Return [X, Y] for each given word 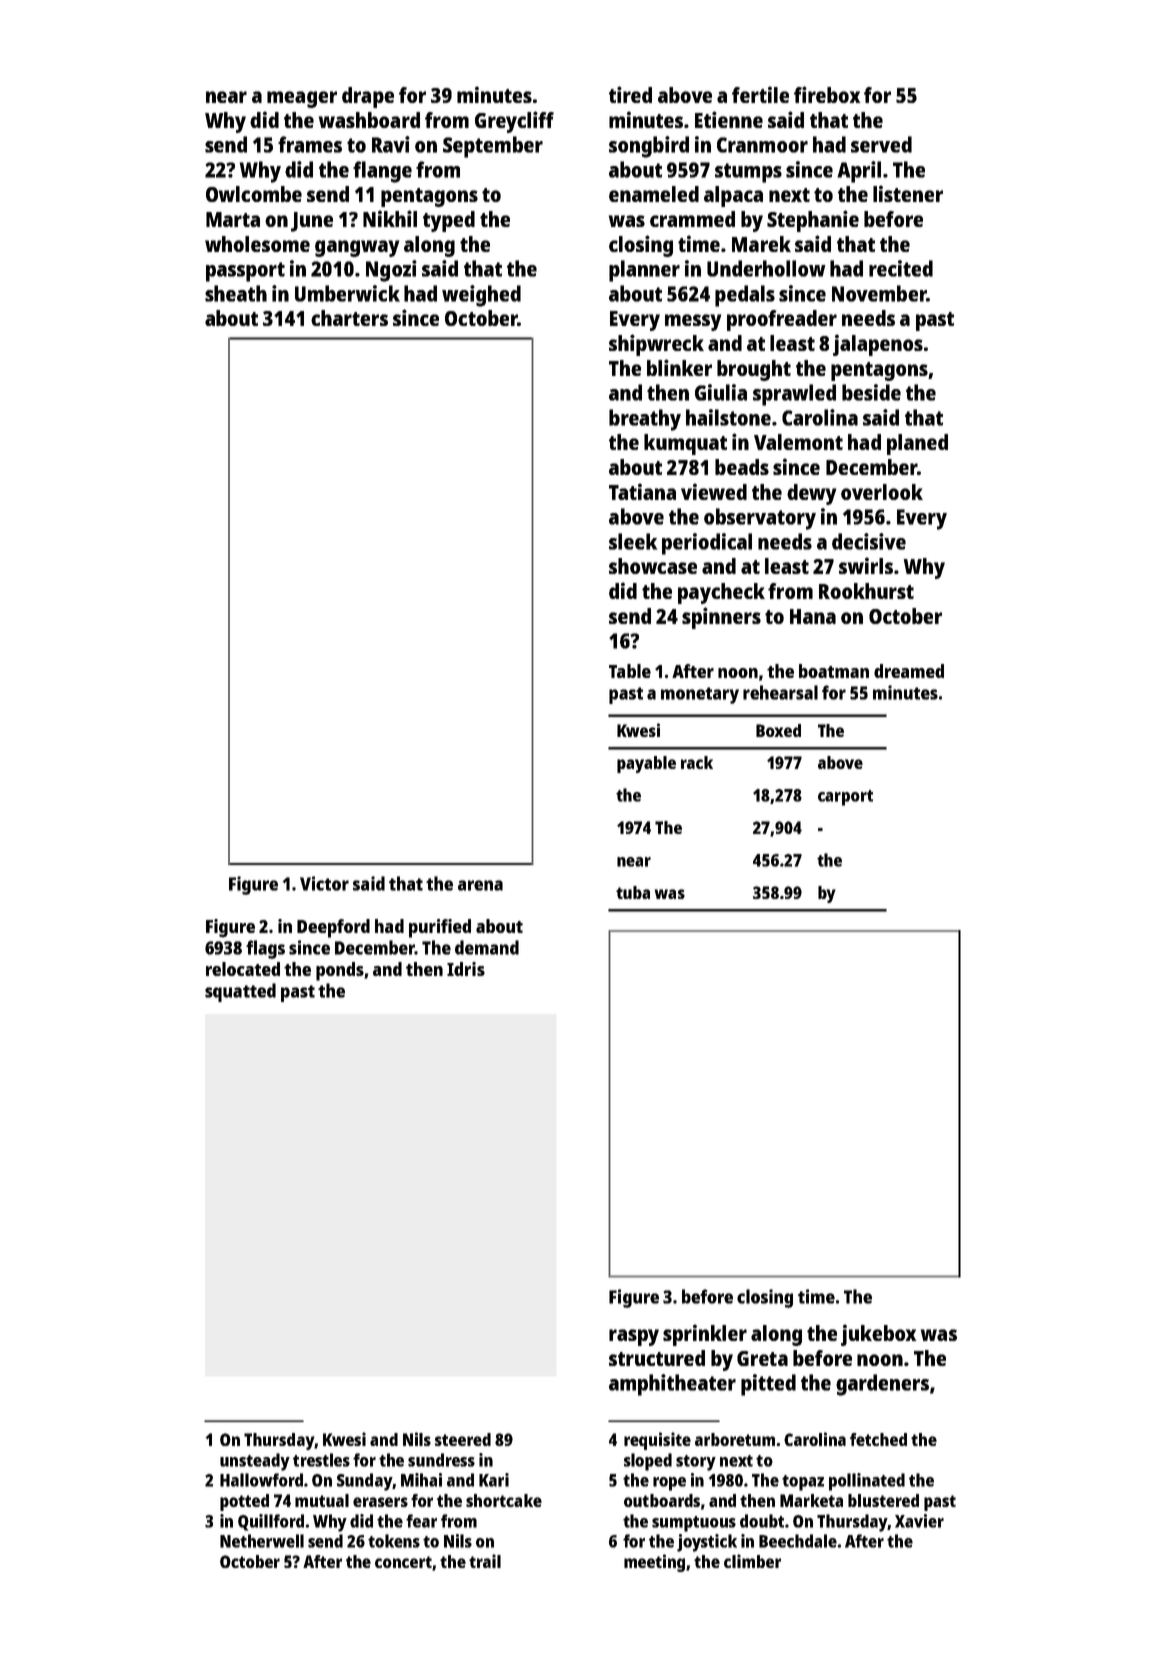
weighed [481, 296]
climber [752, 1561]
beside [871, 392]
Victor [324, 883]
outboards [662, 1500]
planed [917, 444]
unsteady [255, 1462]
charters [349, 318]
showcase [653, 566]
